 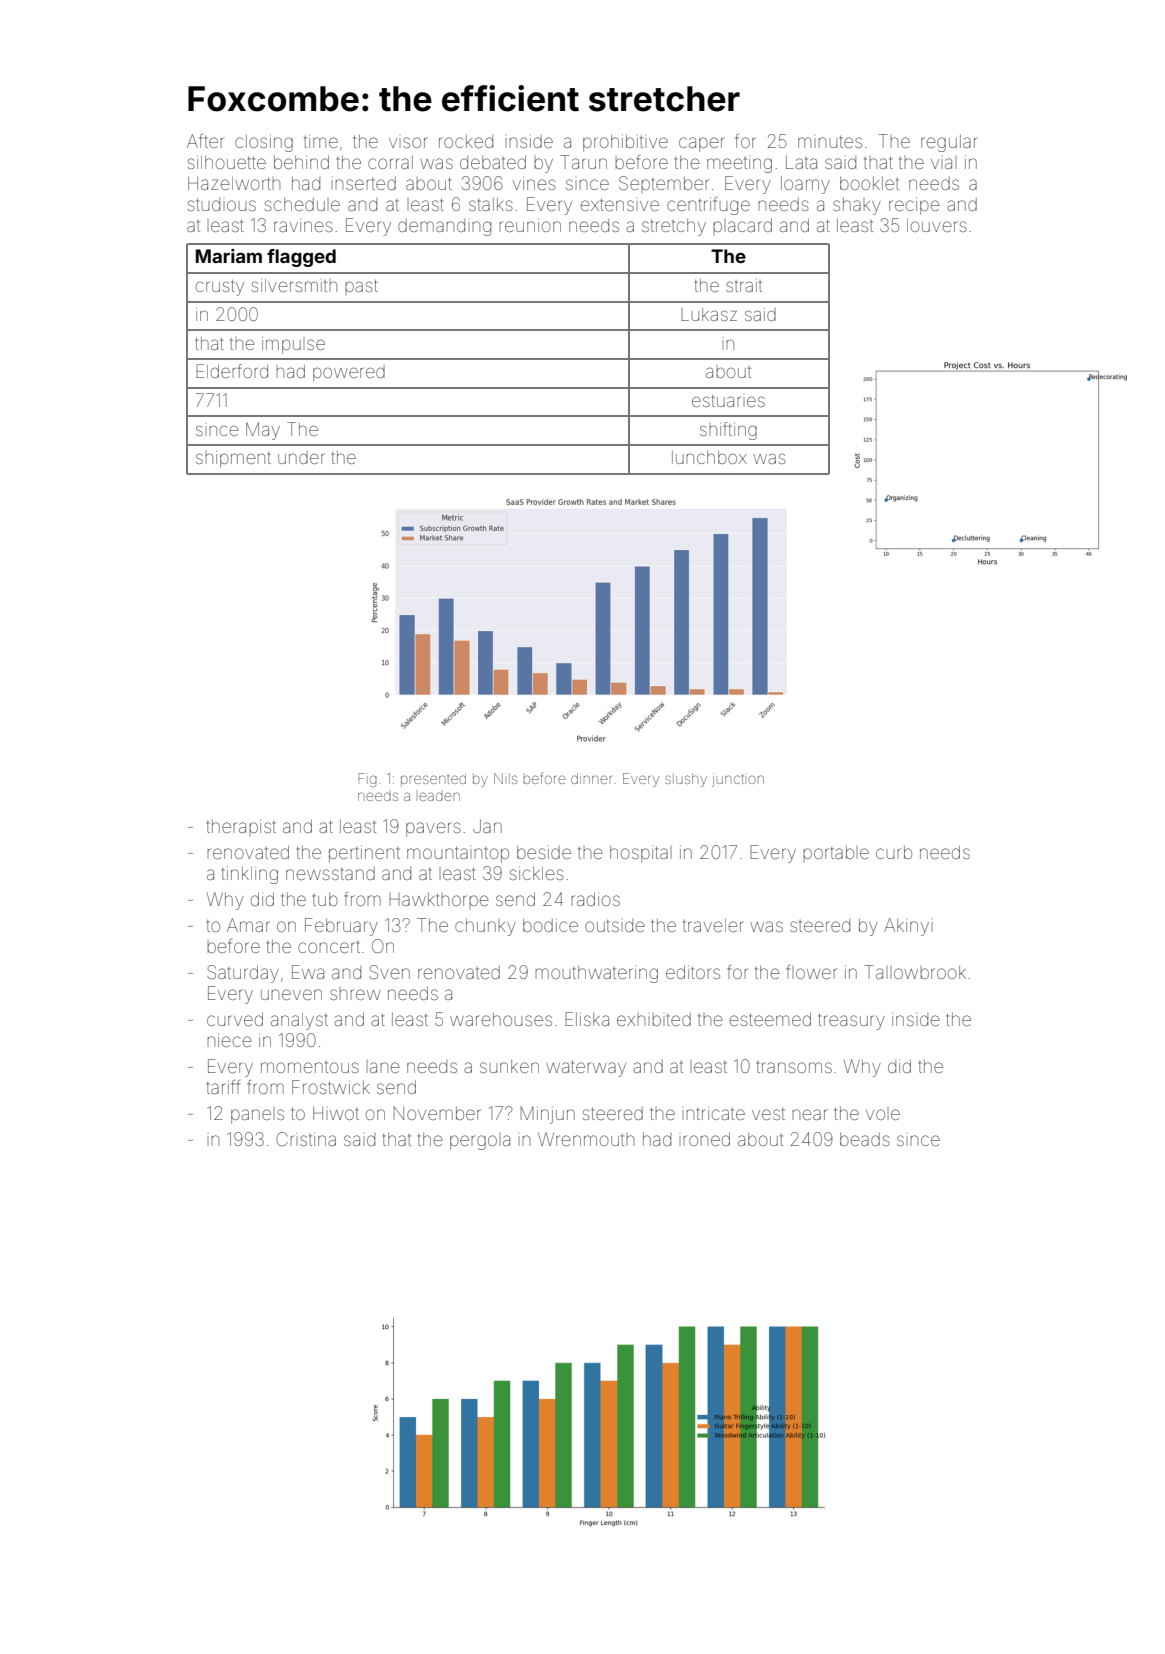 What do you see at coordinates (389, 972) in the screenshot?
I see `Sven` at bounding box center [389, 972].
